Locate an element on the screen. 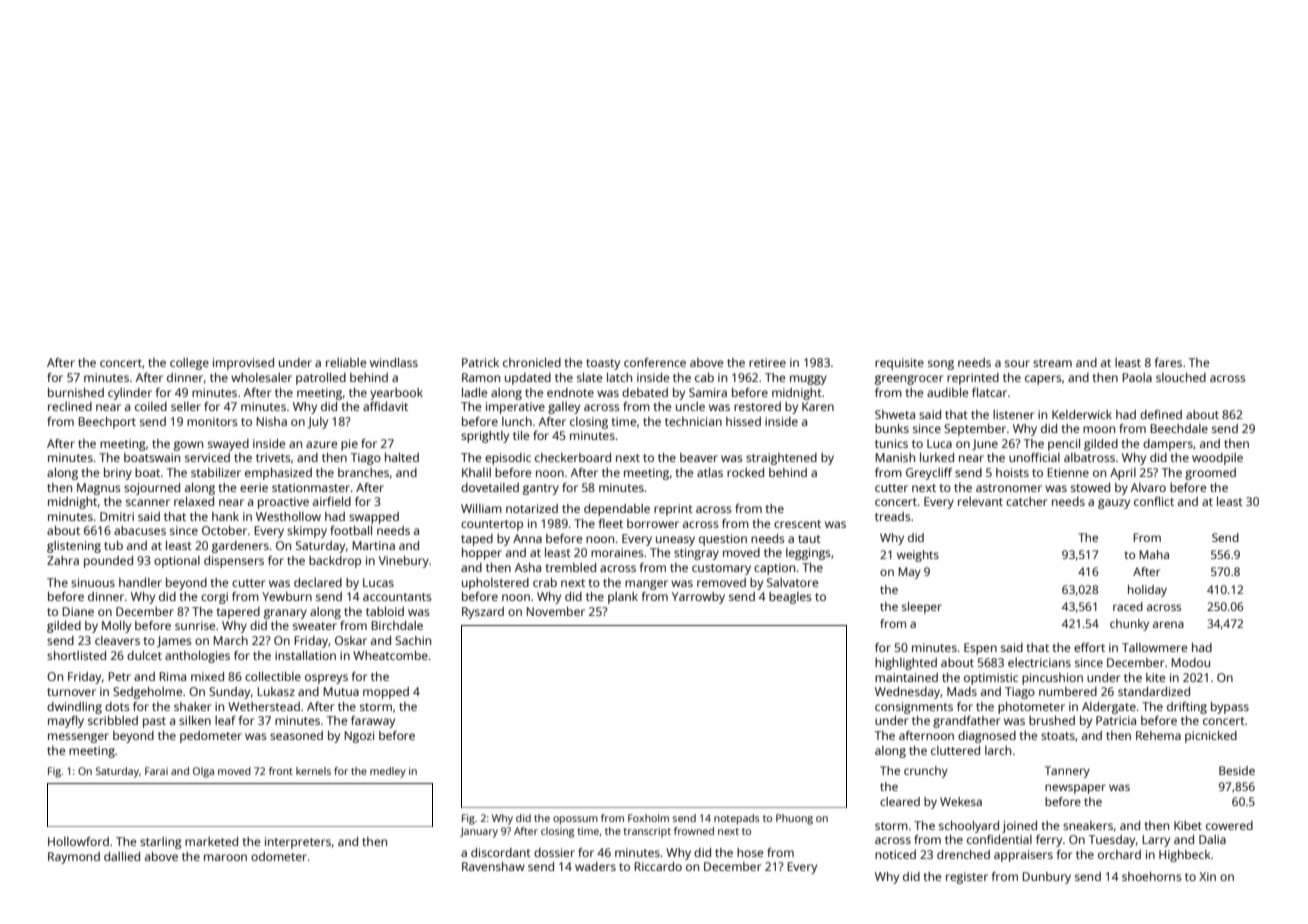 Image resolution: width=1308 pixels, height=924 pixels. November is located at coordinates (556, 611).
